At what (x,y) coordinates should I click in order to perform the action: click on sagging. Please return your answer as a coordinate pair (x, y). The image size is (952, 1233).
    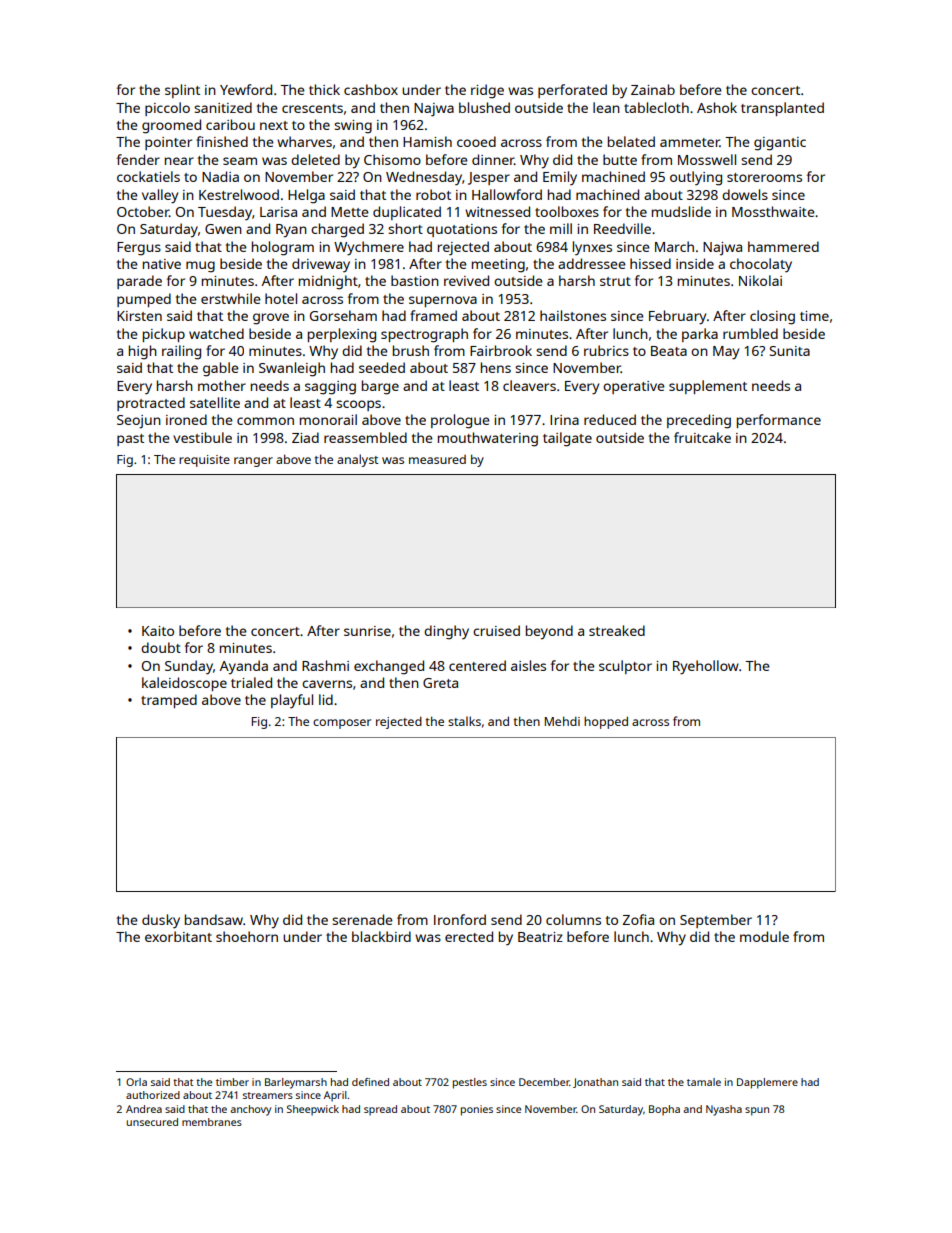
    Looking at the image, I should click on (330, 388).
